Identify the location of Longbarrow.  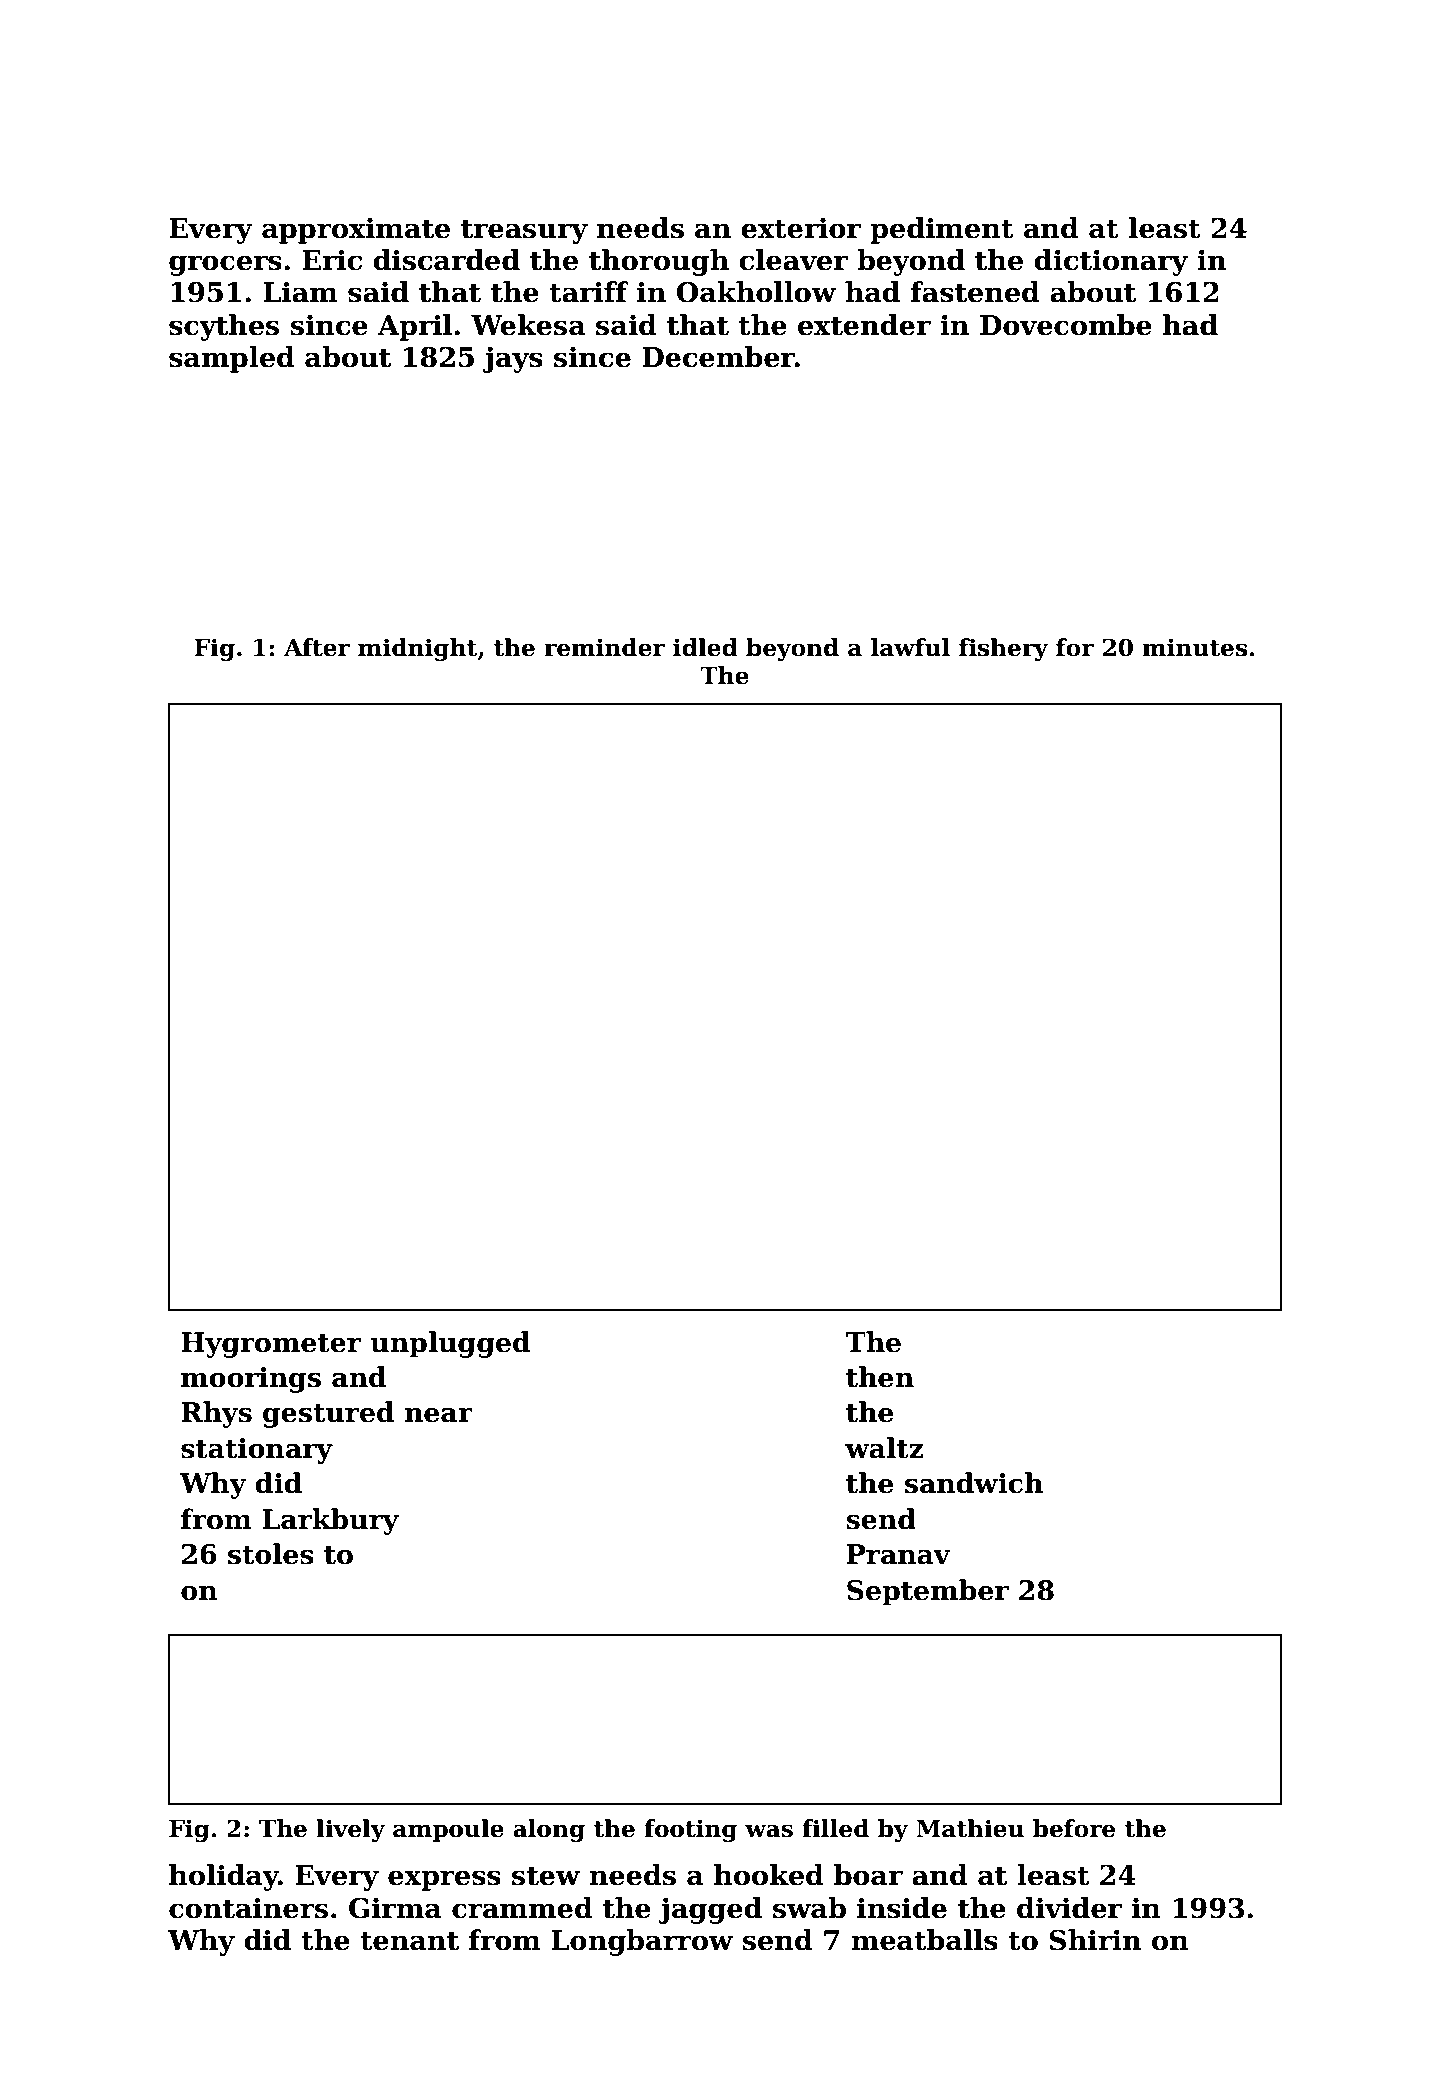
(642, 1942).
